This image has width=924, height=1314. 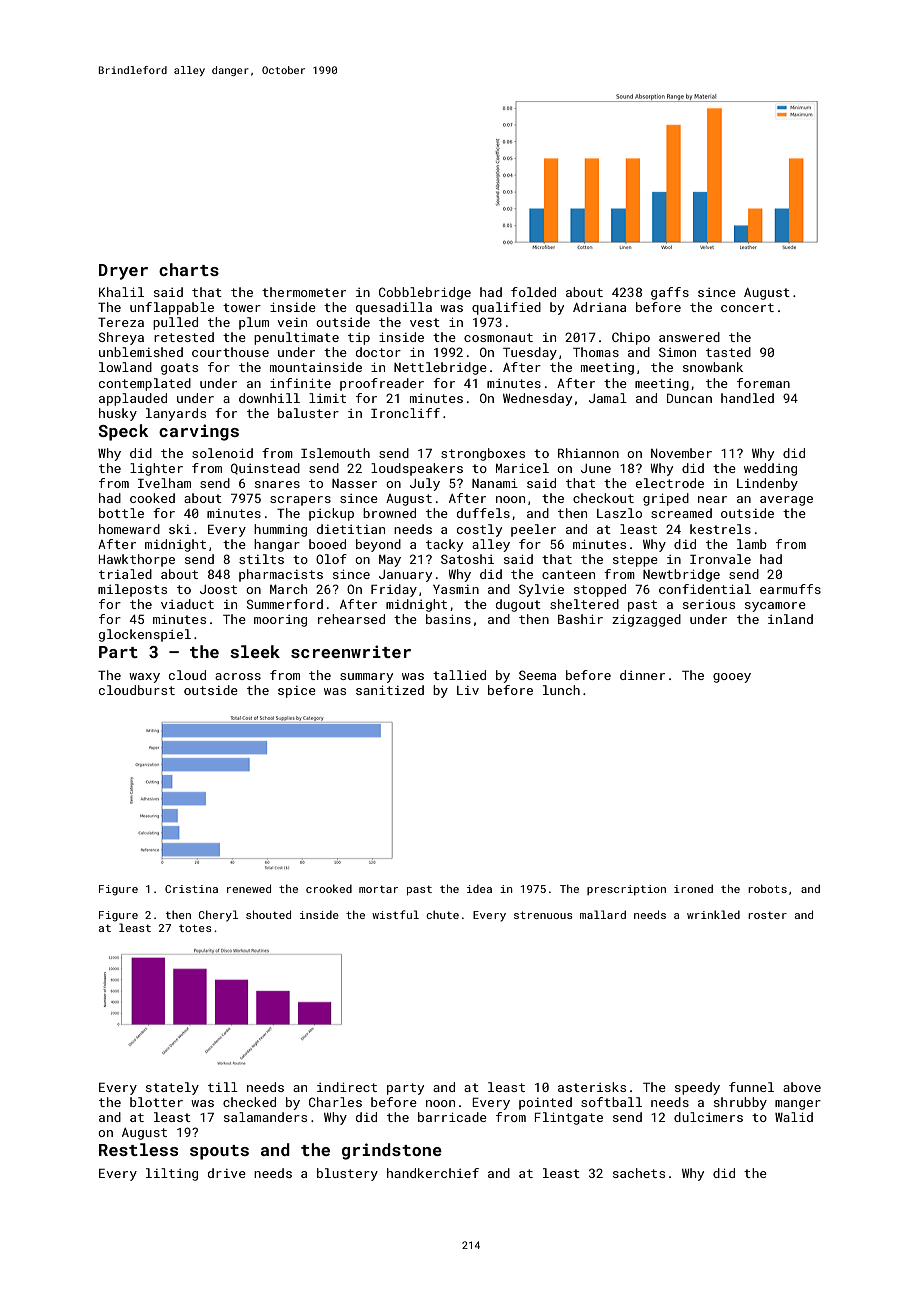 I want to click on sachets, so click(x=639, y=1173).
